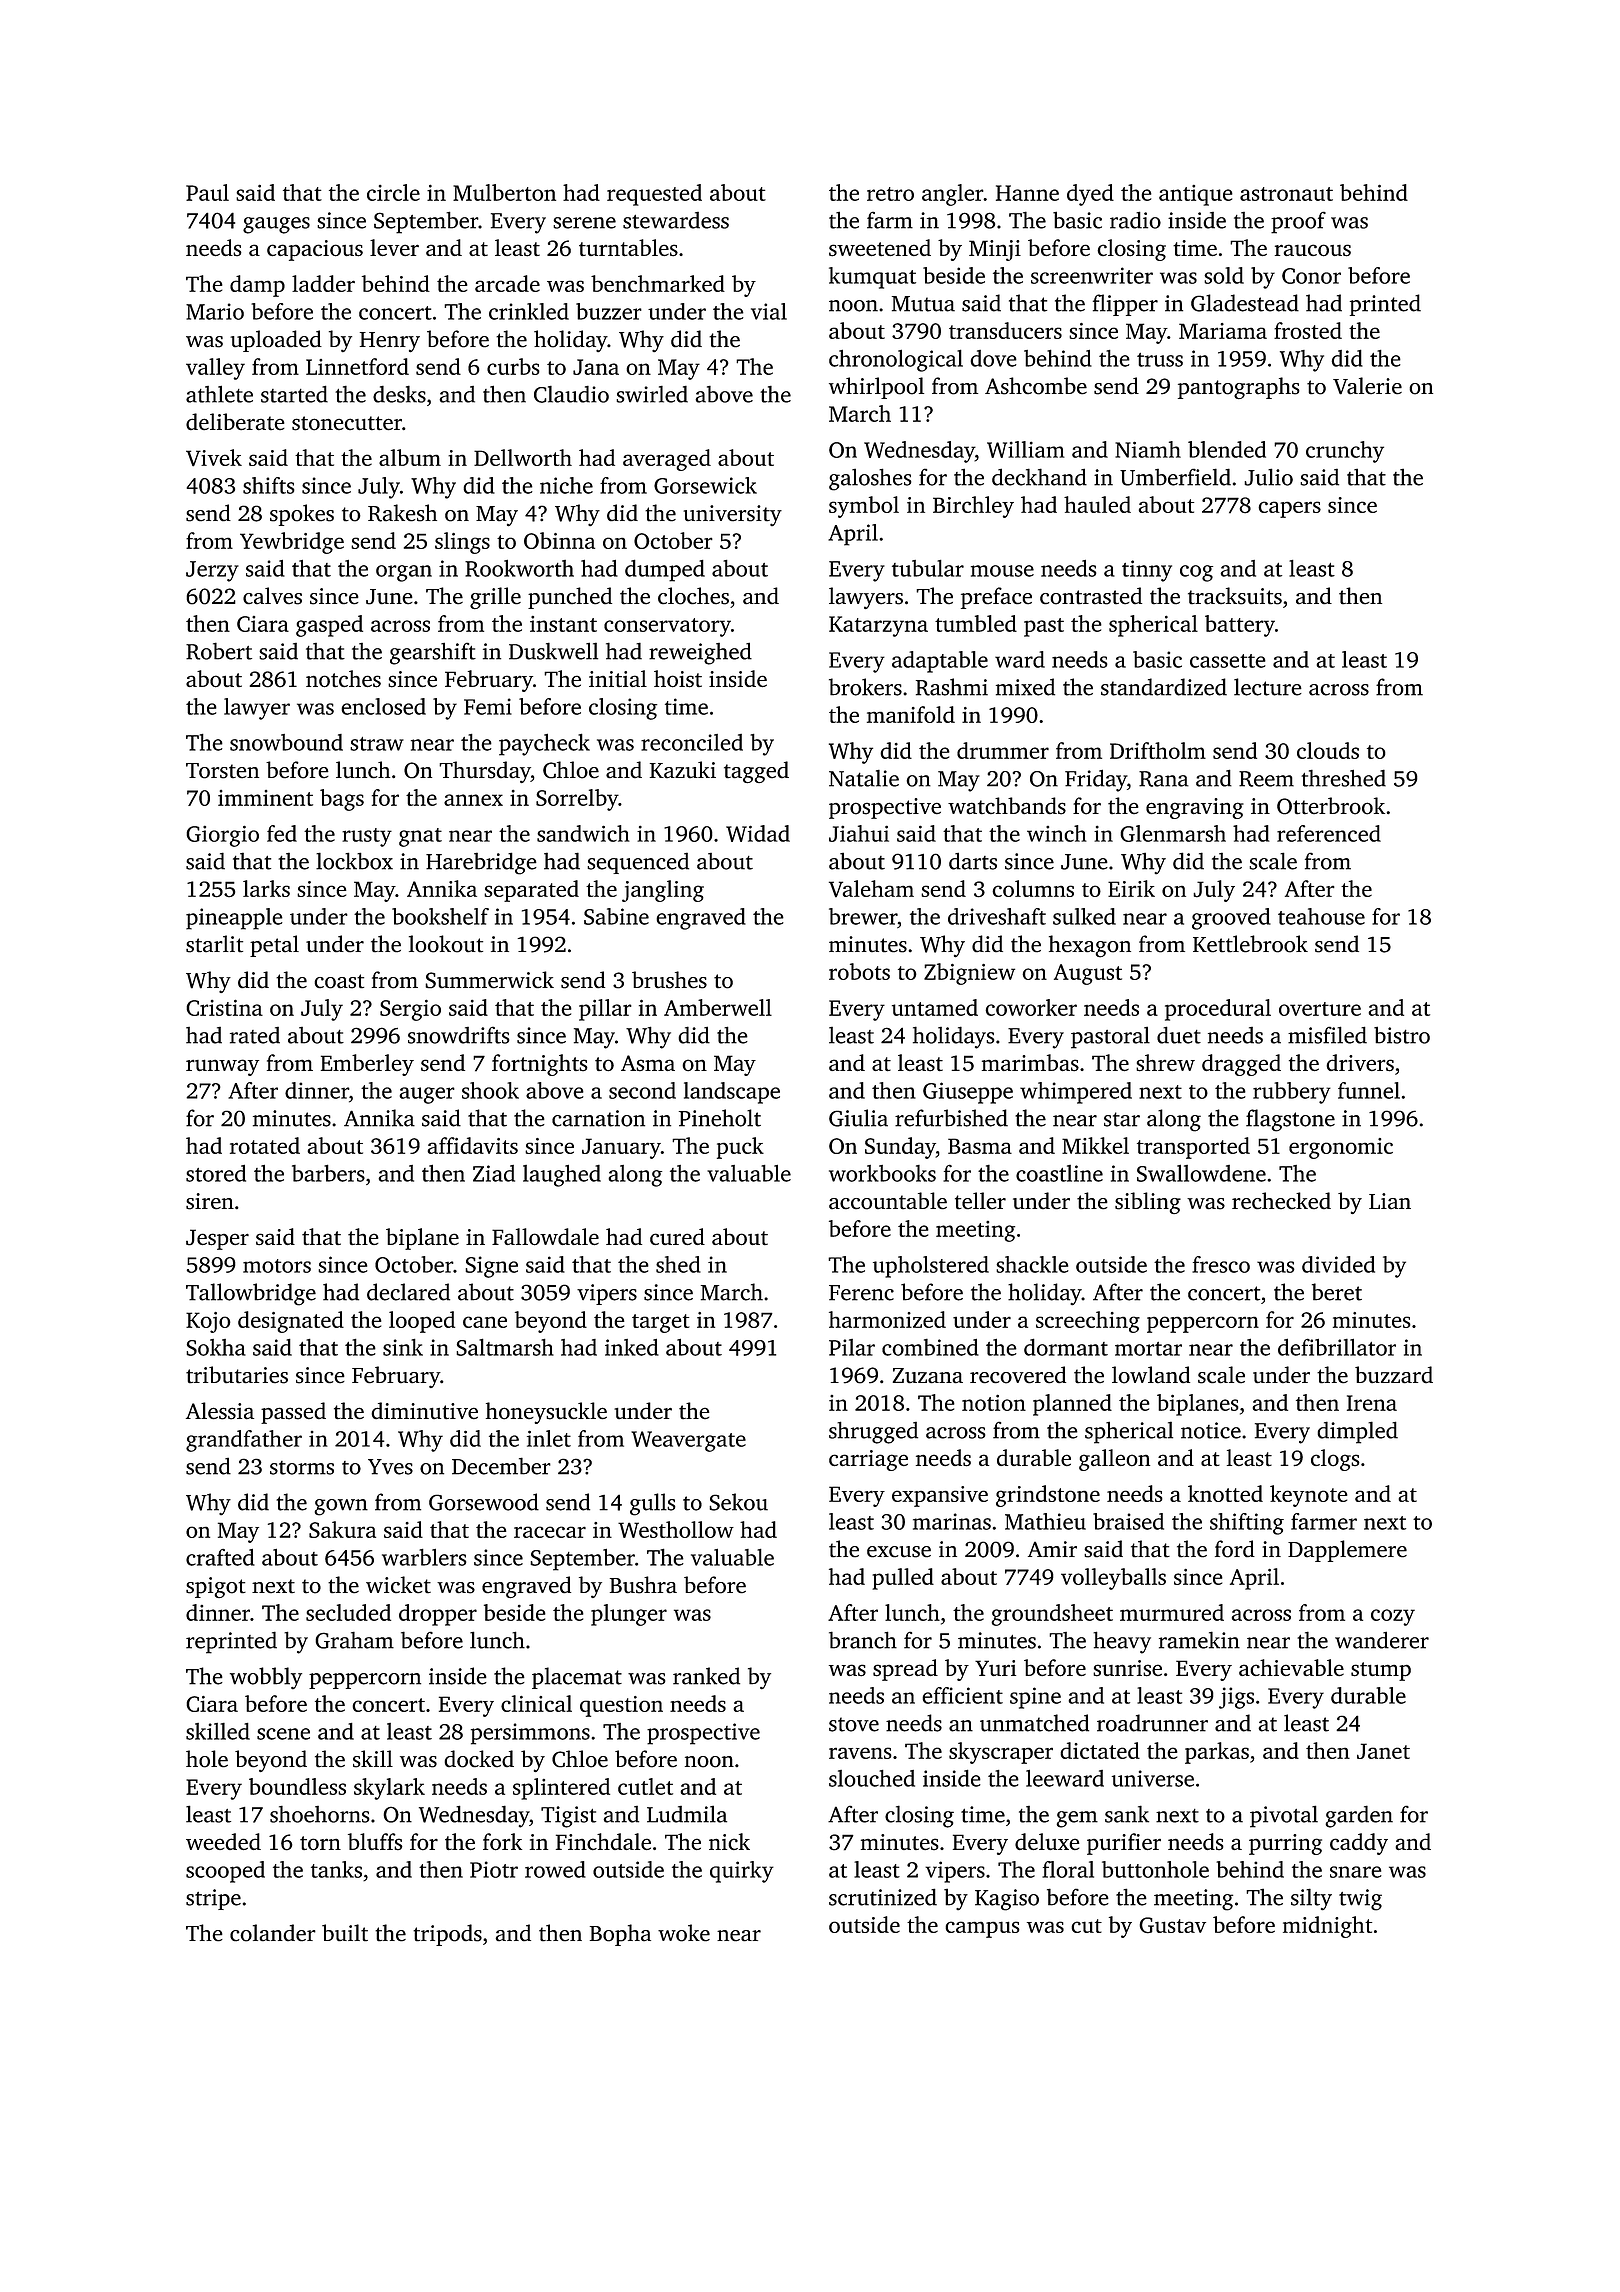 The width and height of the image is (1620, 2292). I want to click on averaged, so click(667, 460).
